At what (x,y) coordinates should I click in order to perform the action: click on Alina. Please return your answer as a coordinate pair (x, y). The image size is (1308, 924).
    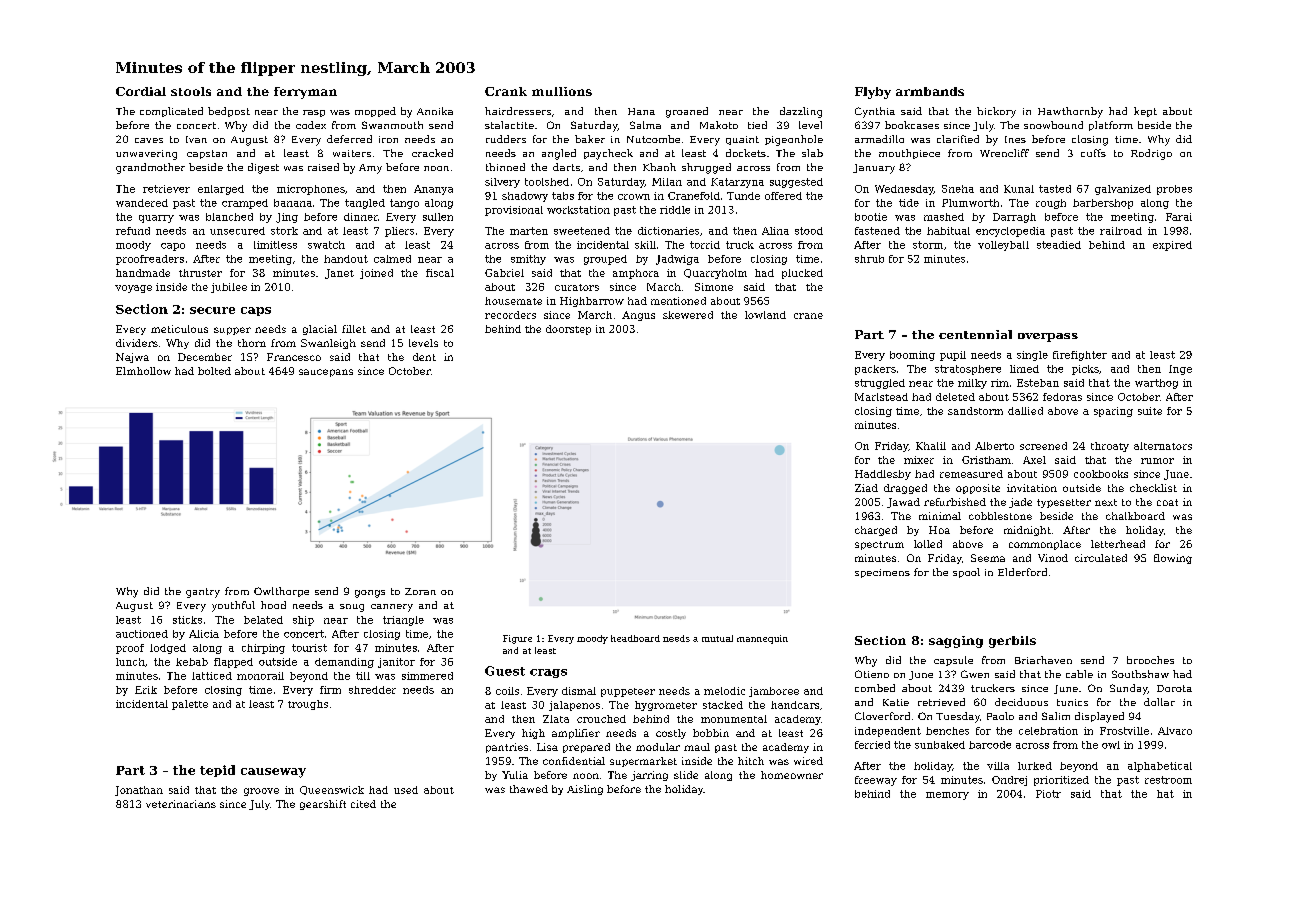
    Looking at the image, I should click on (775, 231).
